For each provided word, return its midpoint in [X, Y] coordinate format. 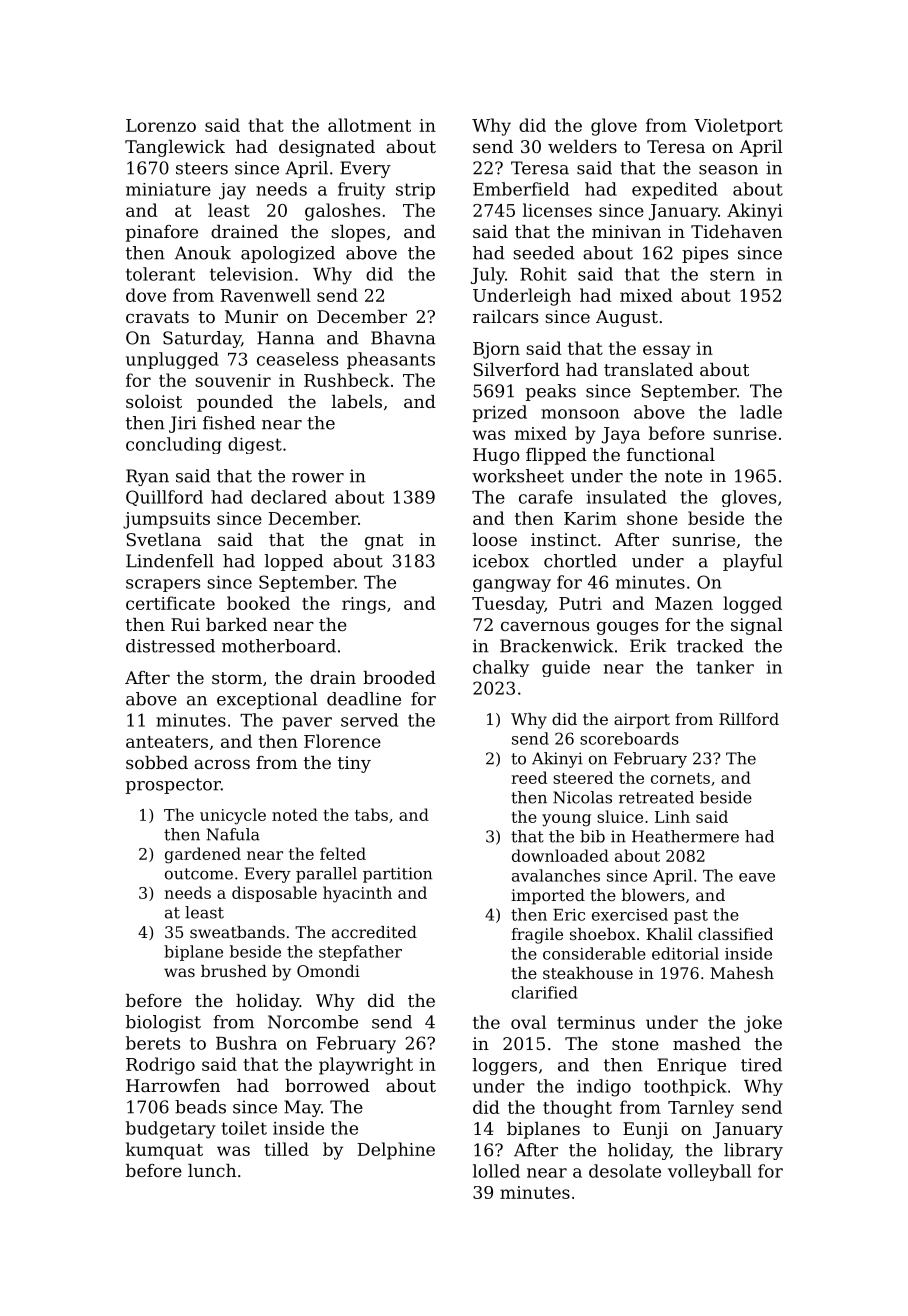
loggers [505, 1066]
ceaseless [297, 359]
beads [200, 1107]
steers [202, 168]
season [728, 170]
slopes [358, 233]
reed [529, 777]
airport [642, 721]
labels [357, 401]
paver [307, 723]
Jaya [621, 435]
